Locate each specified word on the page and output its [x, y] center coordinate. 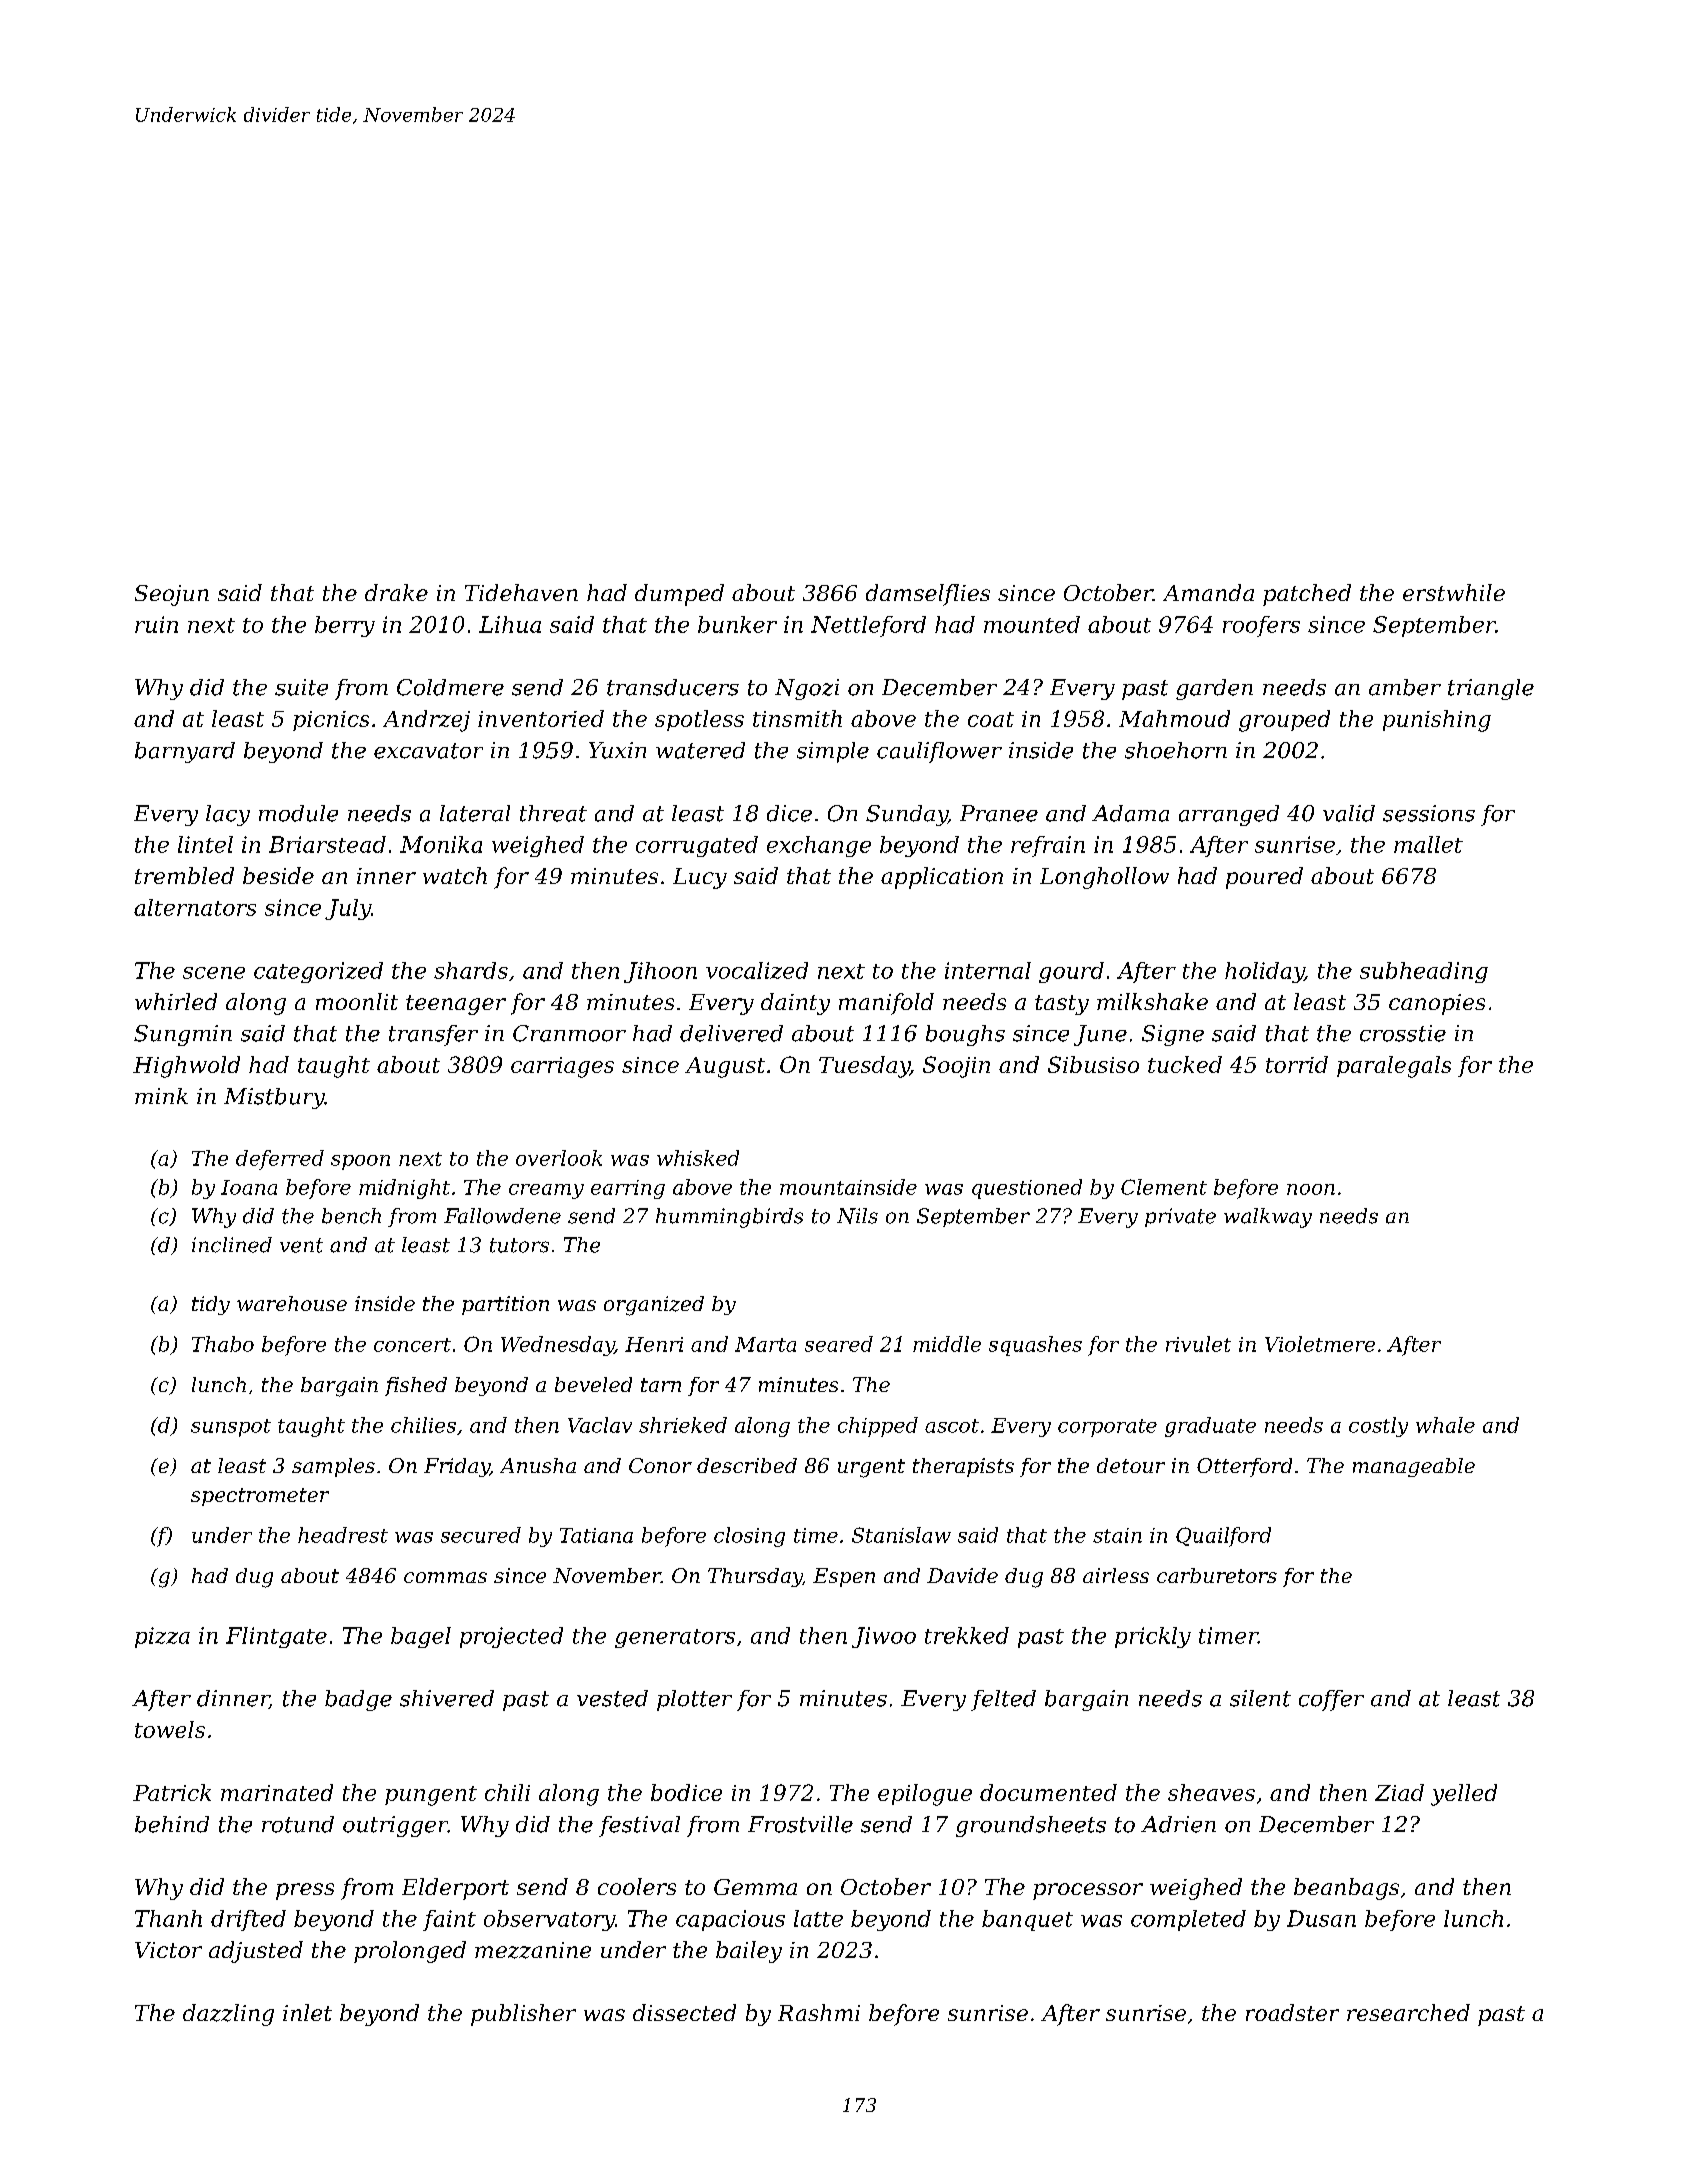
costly [1378, 1427]
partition [505, 1305]
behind [172, 1824]
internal [988, 970]
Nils [857, 1216]
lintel [205, 844]
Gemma [755, 1887]
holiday [1264, 972]
